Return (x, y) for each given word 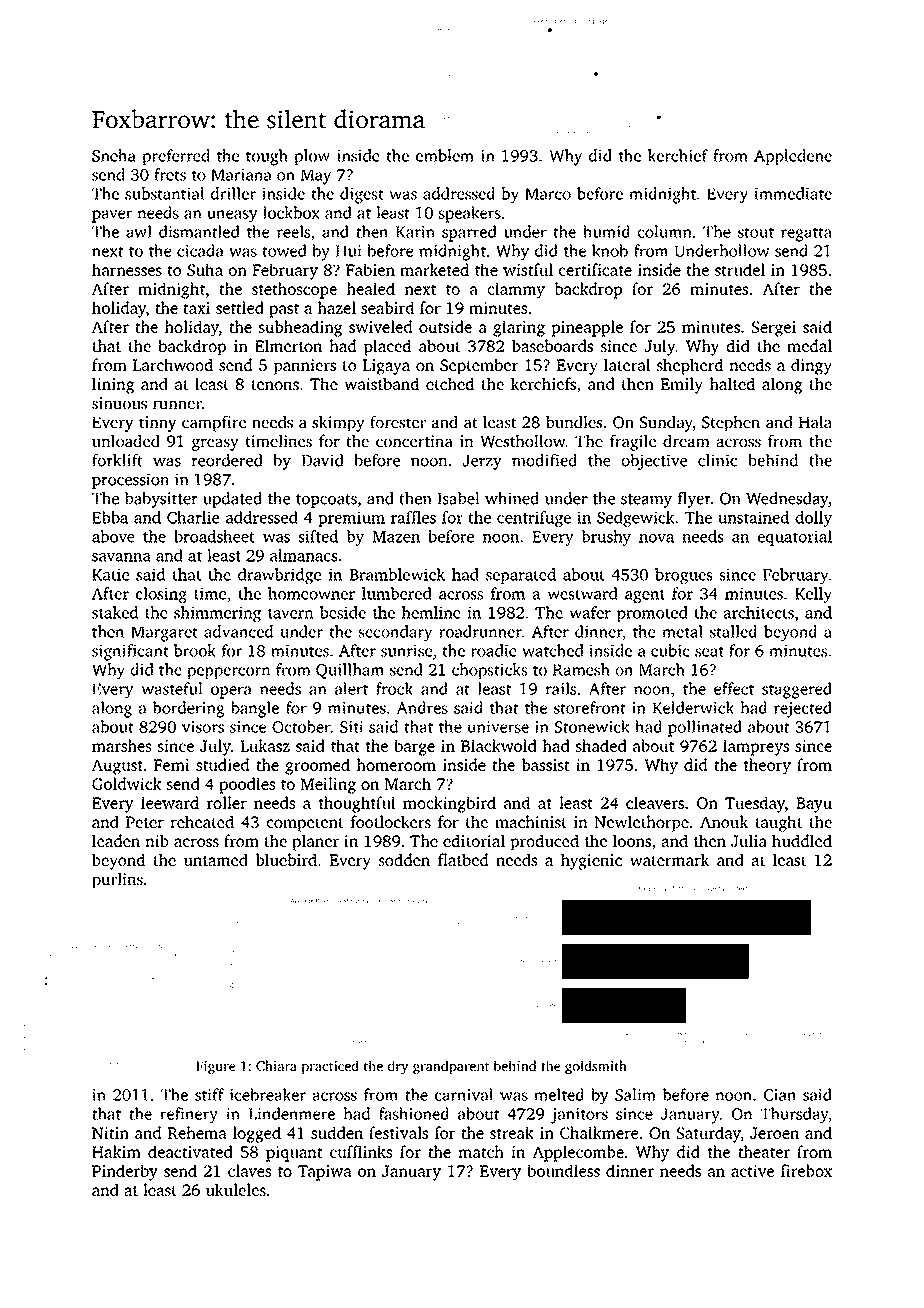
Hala (815, 422)
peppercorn (229, 673)
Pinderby (125, 1172)
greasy (215, 444)
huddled (802, 840)
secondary (395, 633)
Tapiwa (325, 1173)
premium (351, 519)
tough (267, 157)
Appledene (793, 157)
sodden (404, 859)
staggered (797, 690)
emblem (445, 155)
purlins (117, 880)
